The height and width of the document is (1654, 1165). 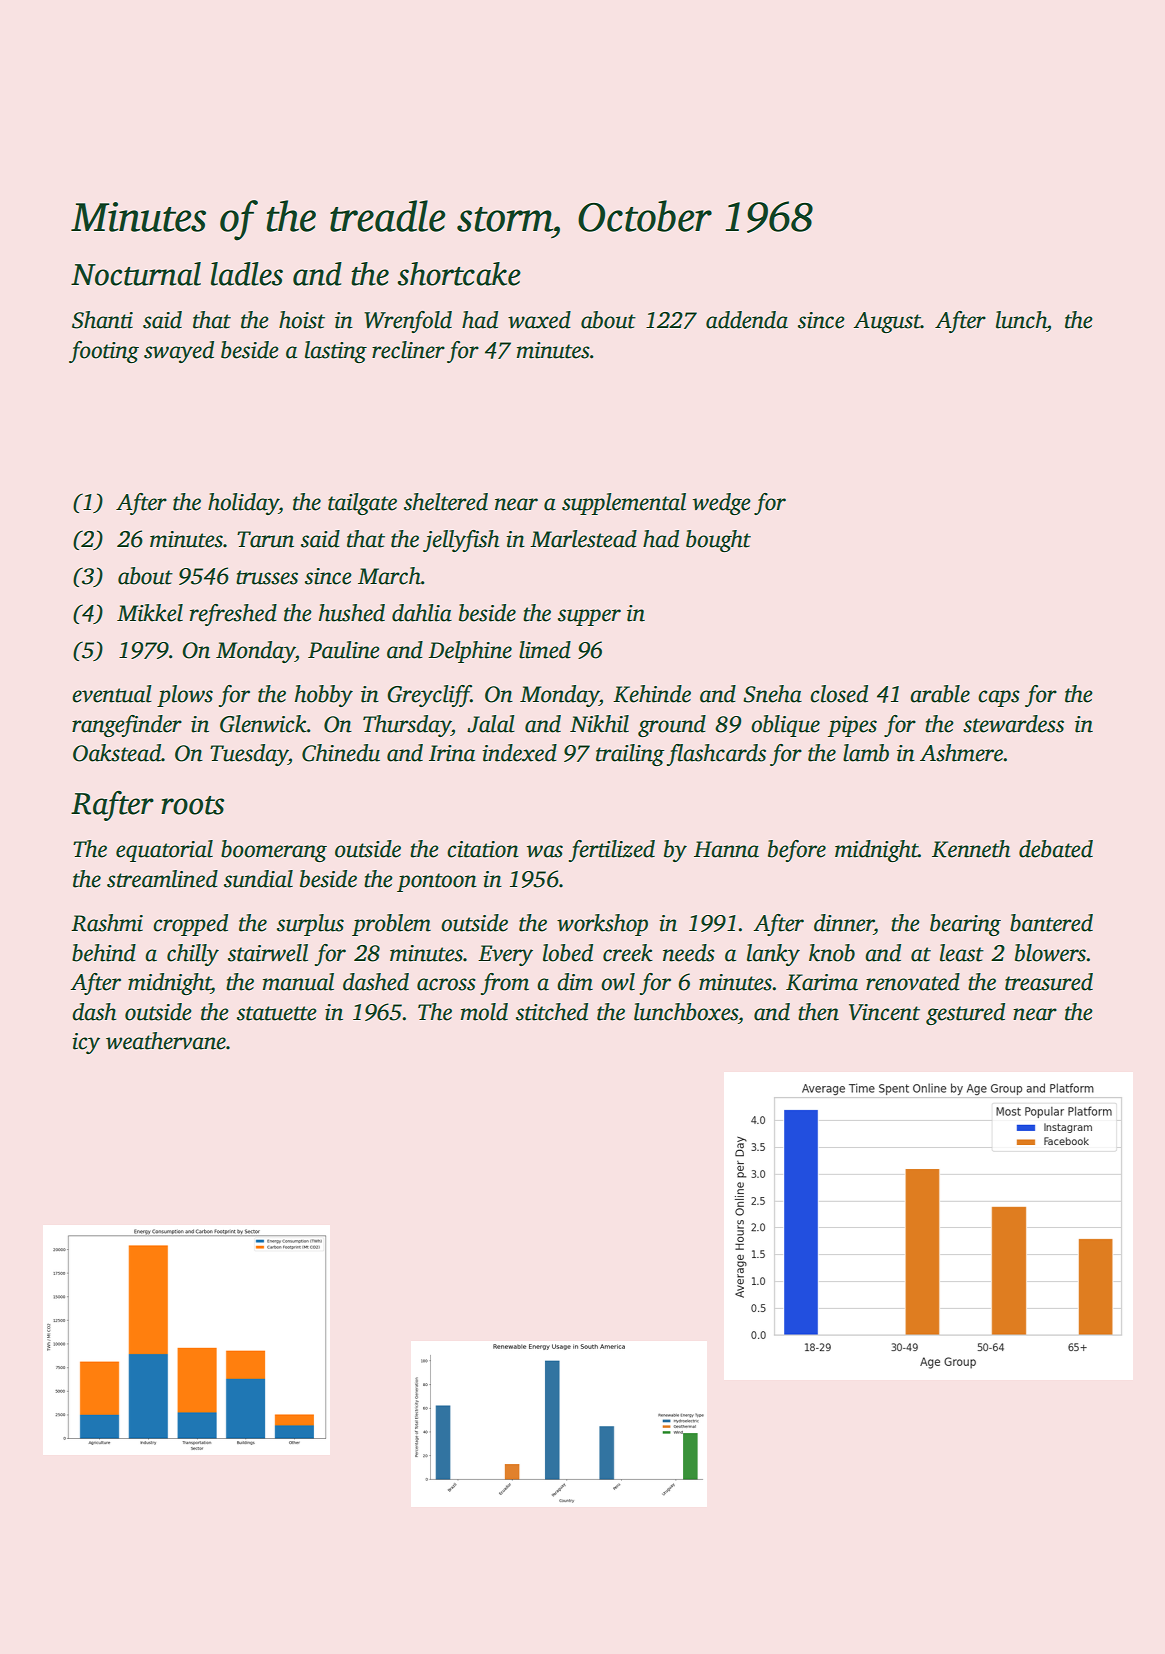 What do you see at coordinates (722, 504) in the document?
I see `wedge` at bounding box center [722, 504].
